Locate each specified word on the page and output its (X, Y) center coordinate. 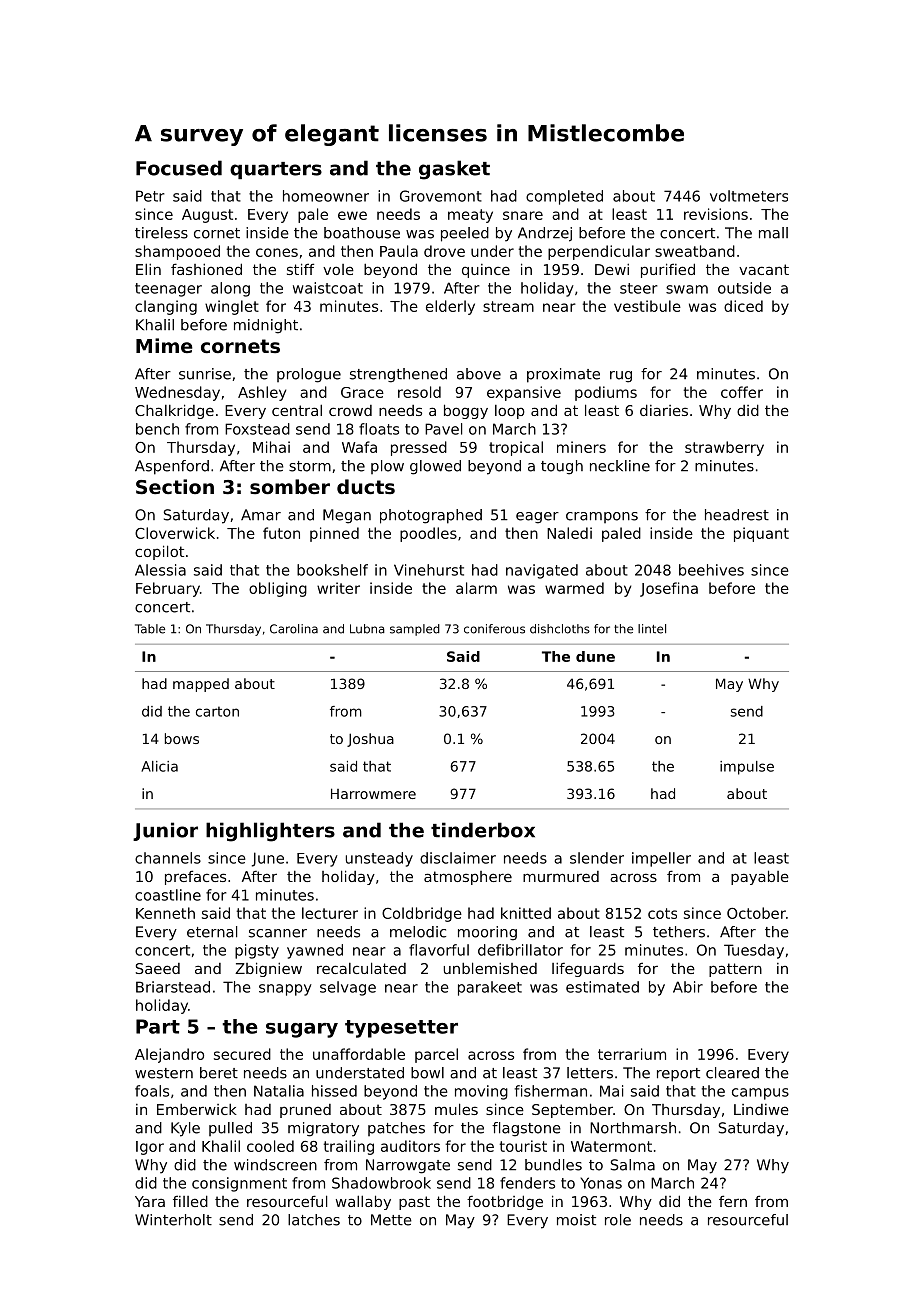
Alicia (159, 766)
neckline (620, 466)
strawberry (724, 448)
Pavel (443, 429)
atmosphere (468, 878)
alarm (476, 588)
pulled (230, 1129)
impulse (747, 768)
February (168, 589)
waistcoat (328, 288)
